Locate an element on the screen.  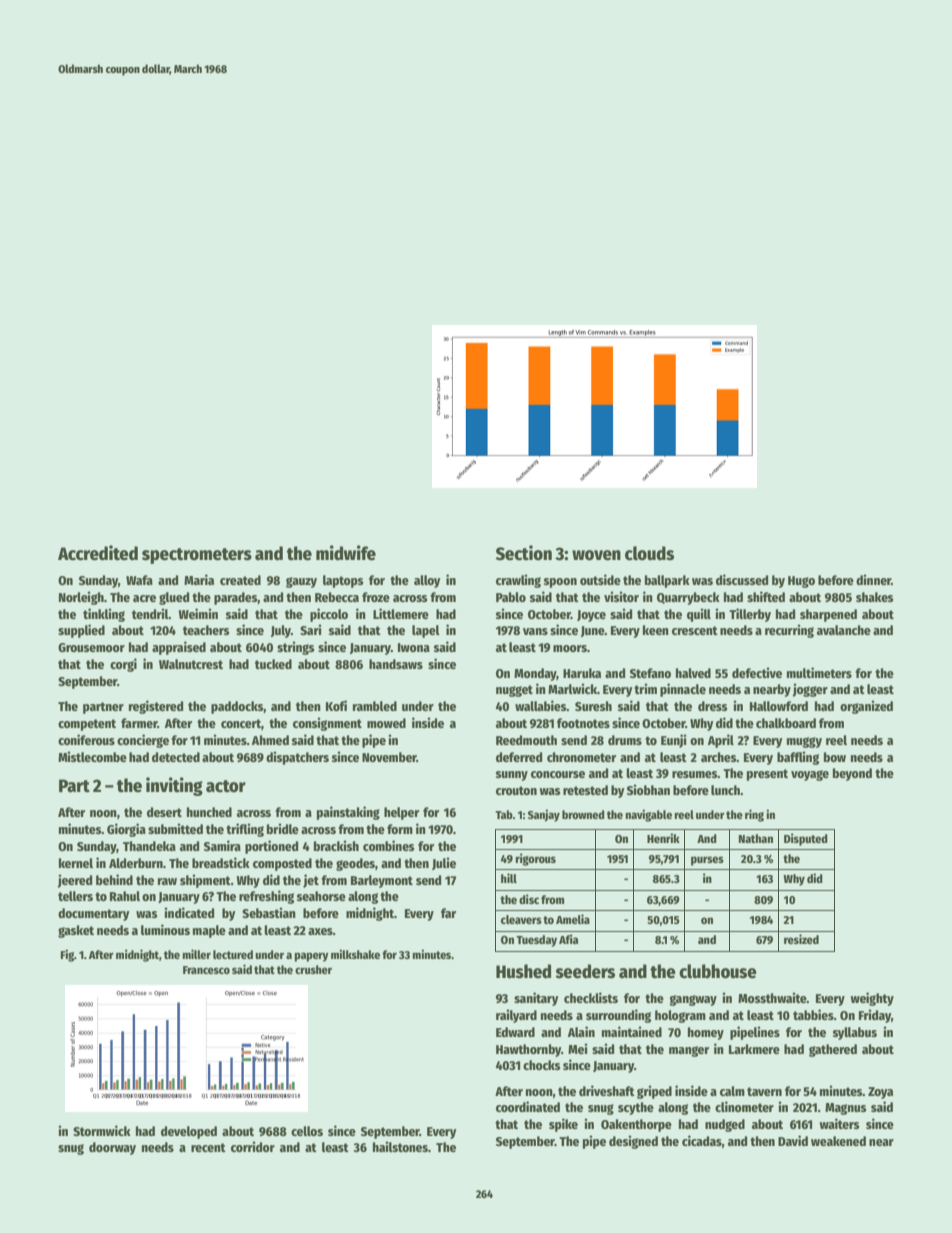
doorway is located at coordinates (112, 1148).
